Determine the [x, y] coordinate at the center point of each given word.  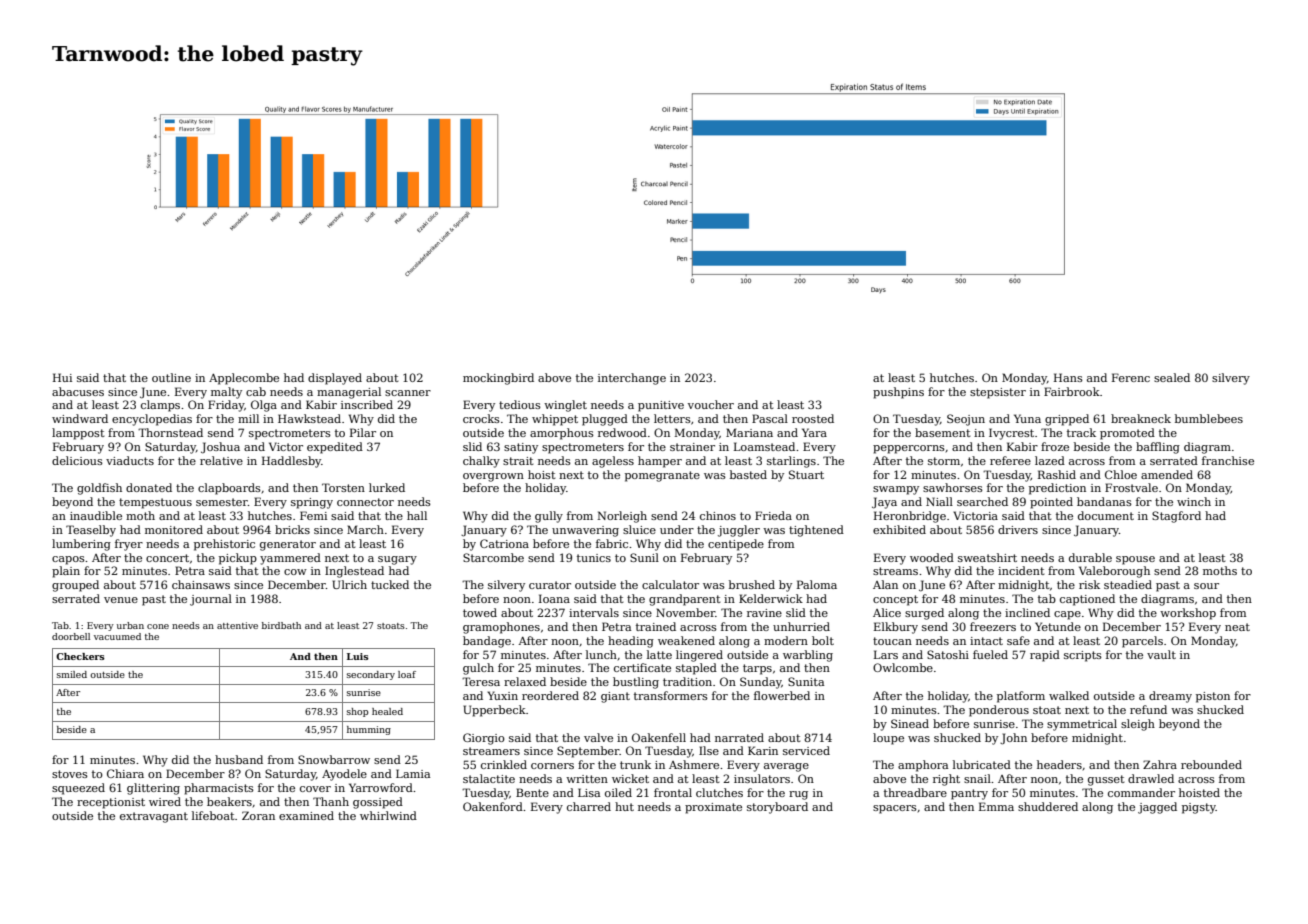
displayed [335, 379]
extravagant [154, 817]
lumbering [81, 545]
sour [1206, 586]
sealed [1172, 377]
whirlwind [388, 815]
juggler [739, 531]
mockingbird [498, 379]
